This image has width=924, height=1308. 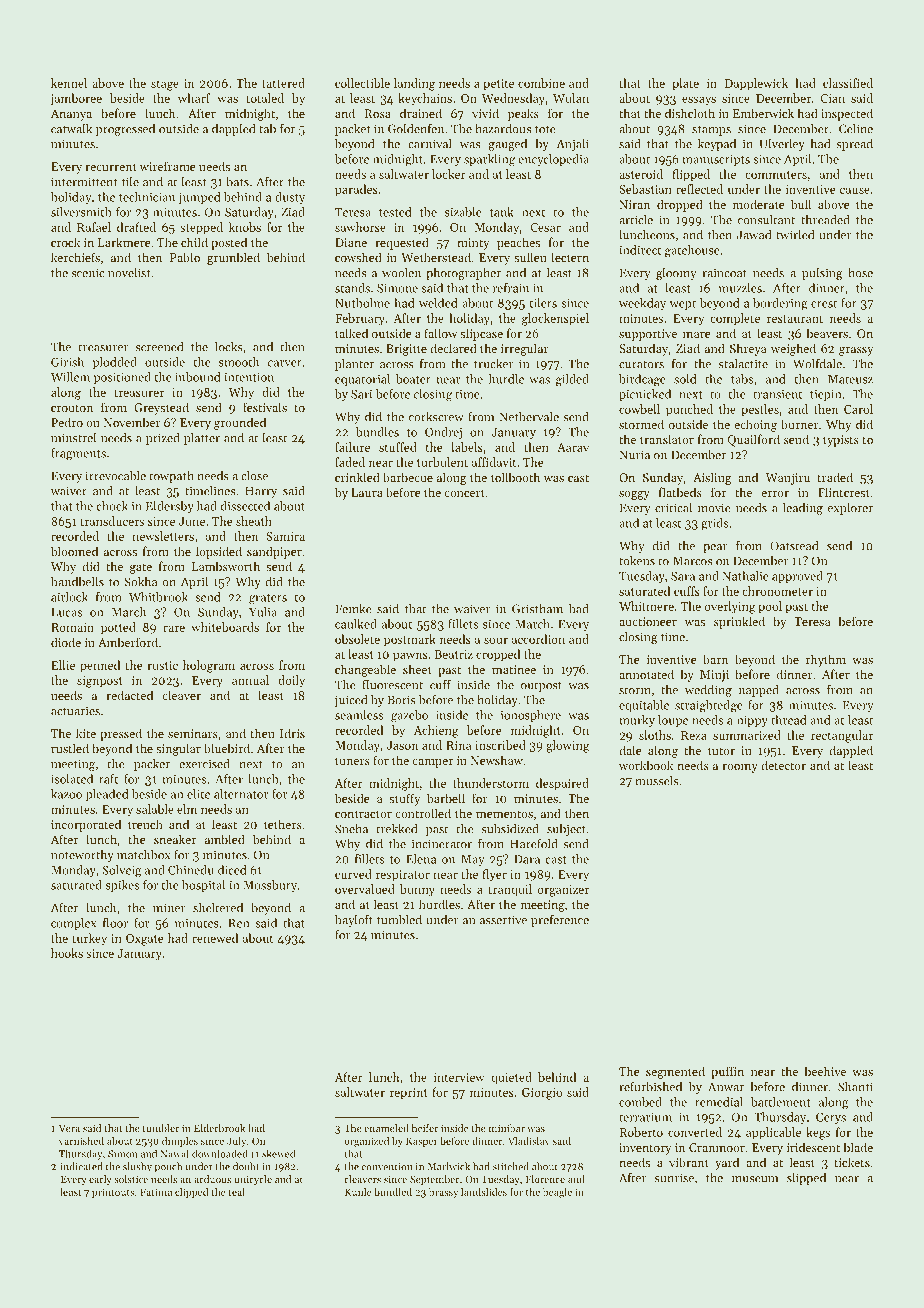 I want to click on postmark, so click(x=410, y=640).
